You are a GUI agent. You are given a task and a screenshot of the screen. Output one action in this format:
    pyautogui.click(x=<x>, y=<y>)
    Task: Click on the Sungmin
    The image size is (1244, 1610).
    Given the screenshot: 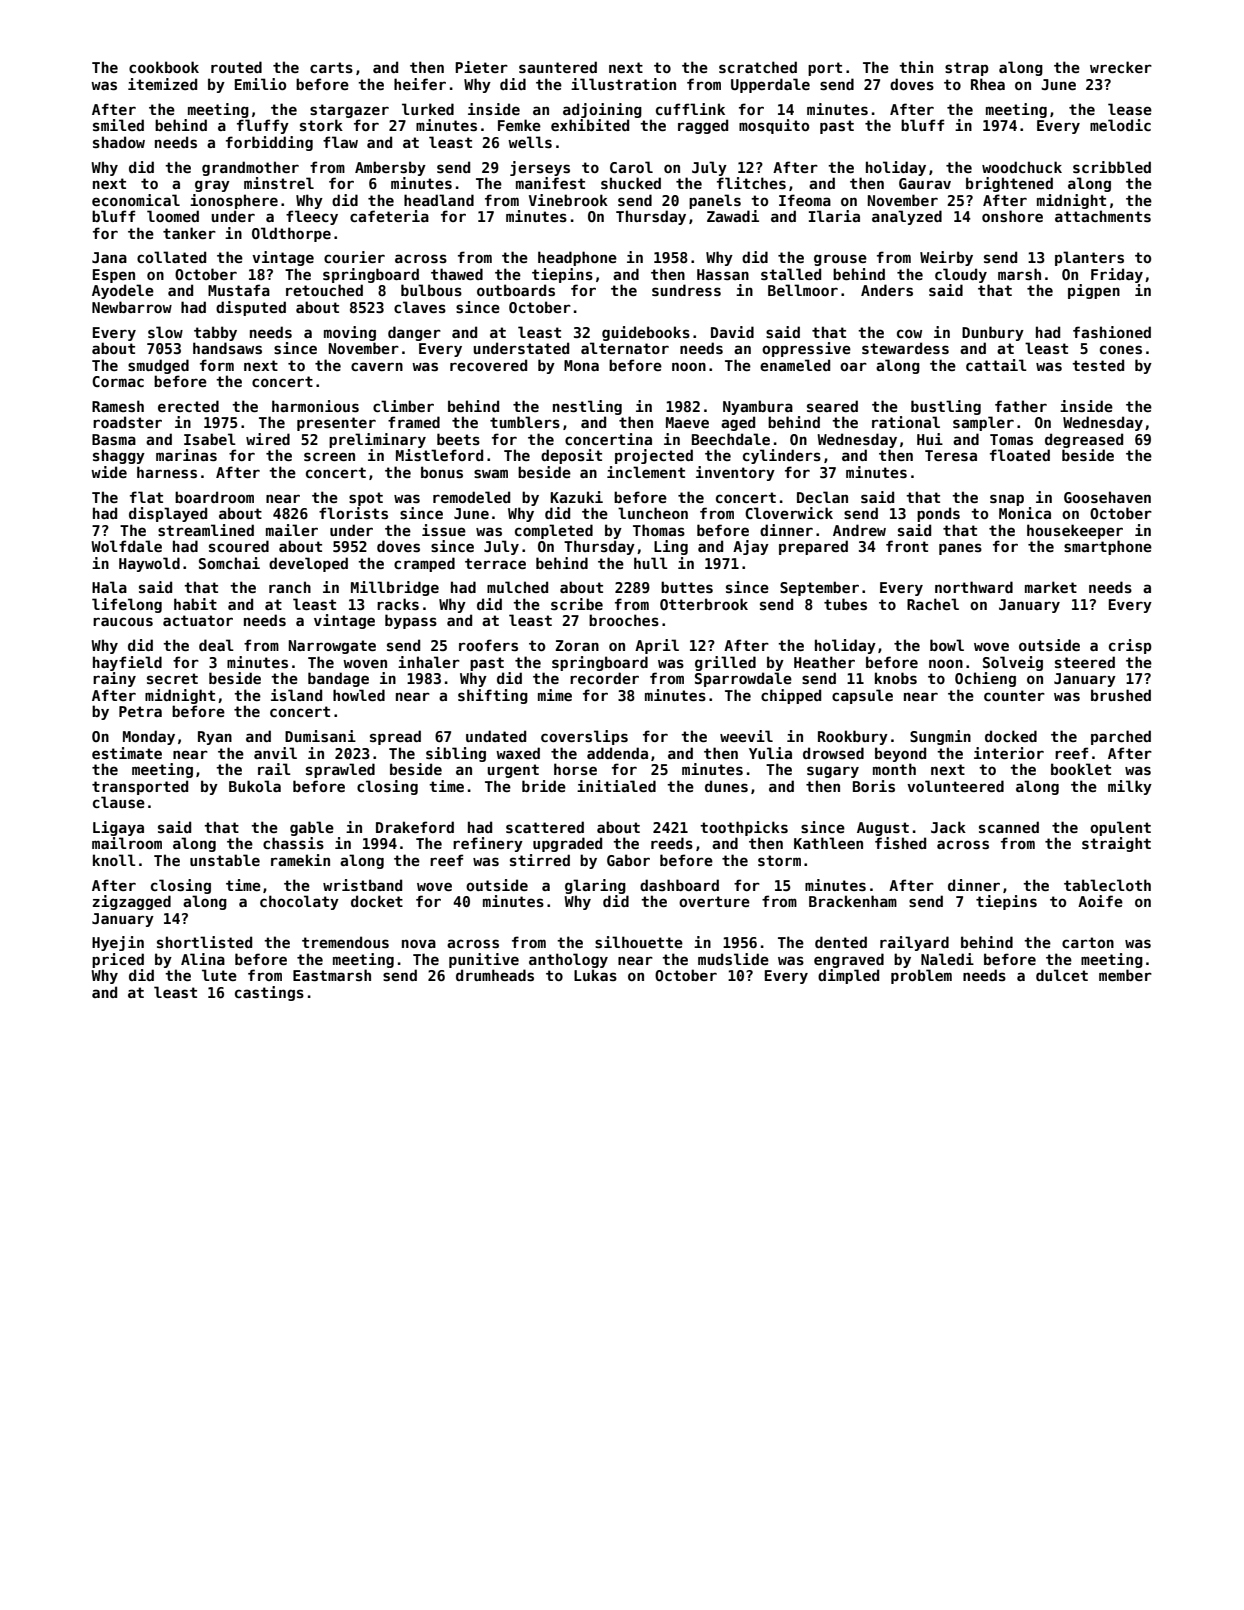 What is the action you would take?
    pyautogui.click(x=940, y=737)
